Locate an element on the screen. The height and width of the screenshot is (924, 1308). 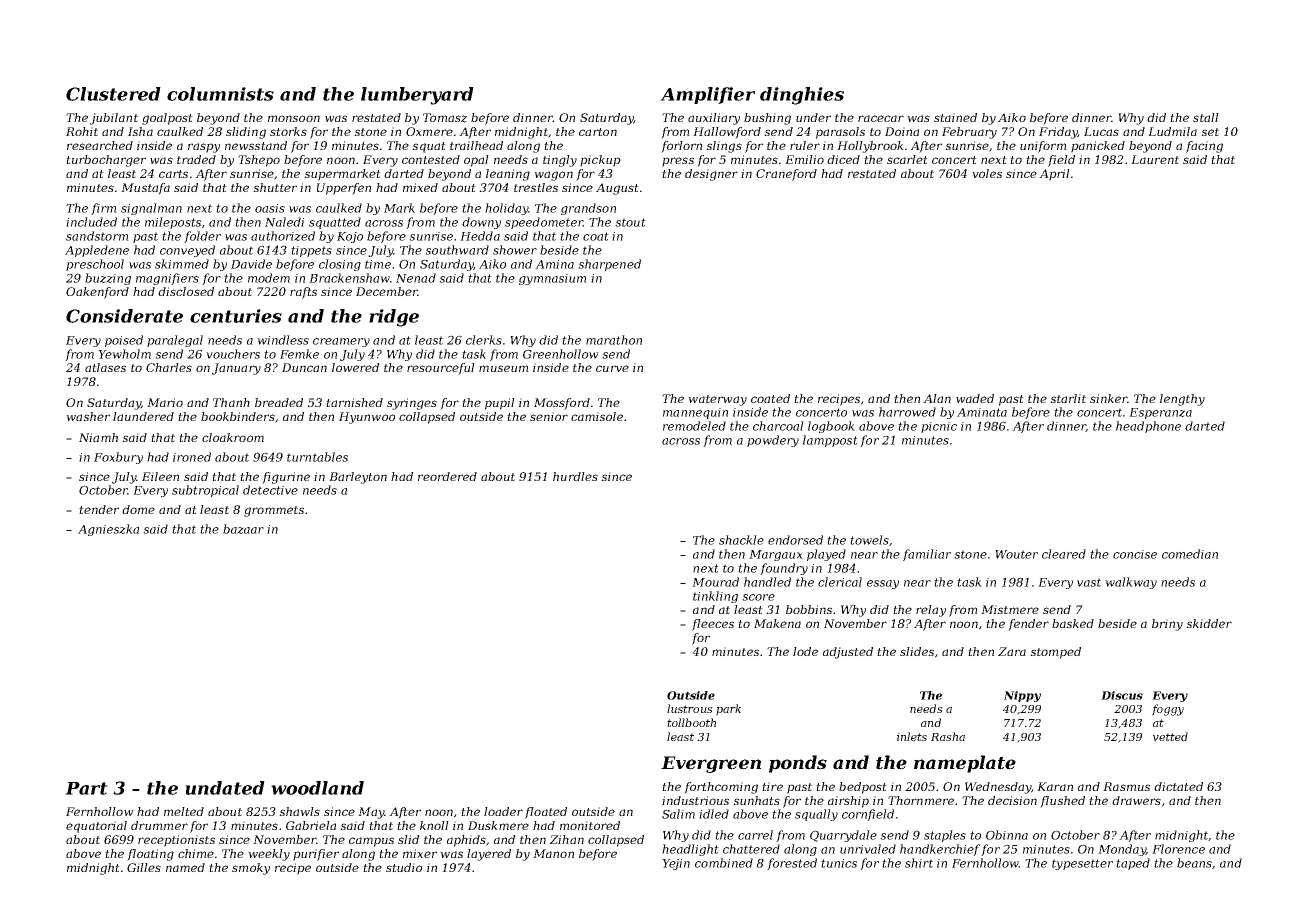
Craneford is located at coordinates (786, 175).
